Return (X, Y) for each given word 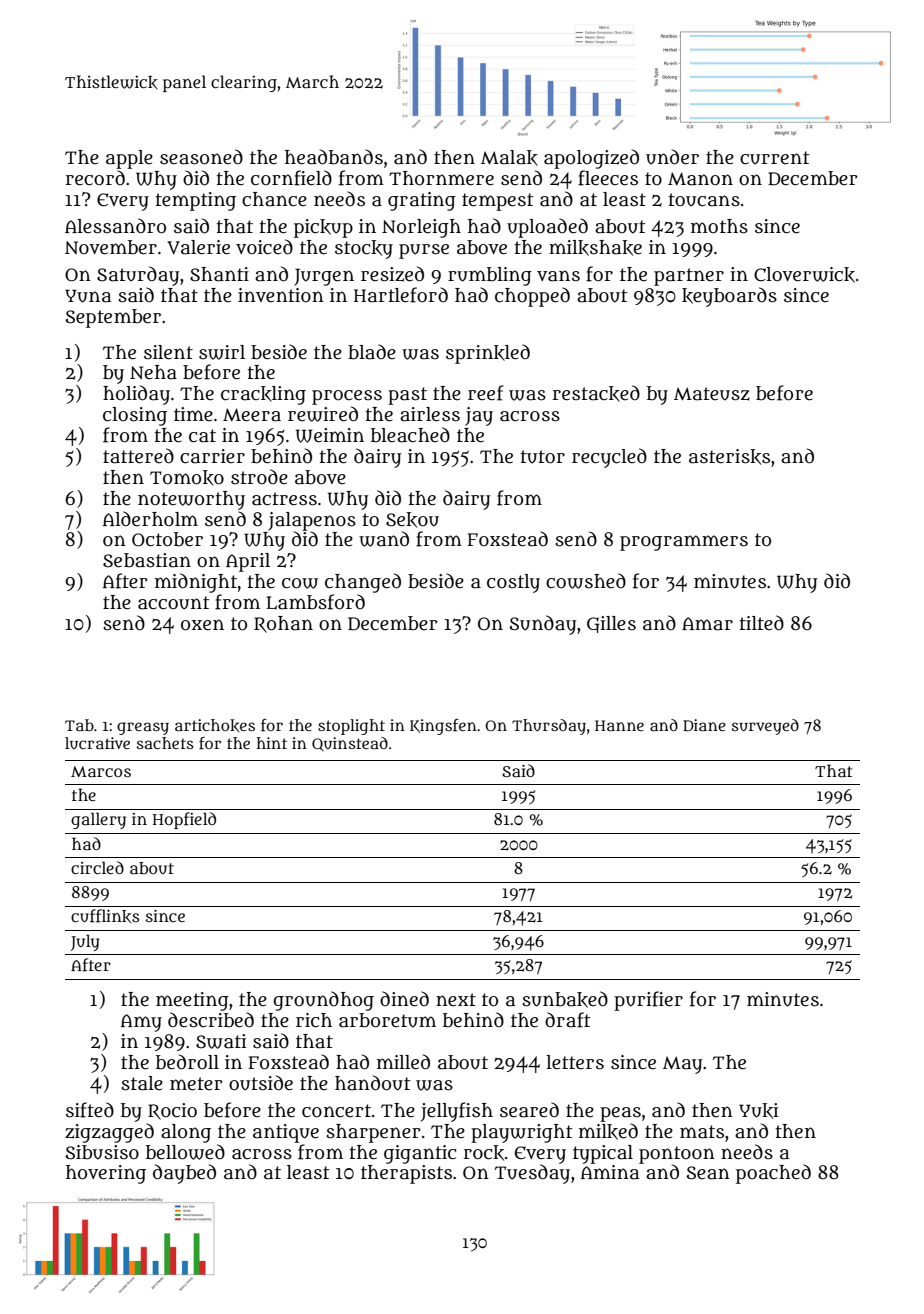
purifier (648, 1001)
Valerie (198, 247)
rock (484, 1153)
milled (403, 1062)
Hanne (619, 725)
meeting (192, 1001)
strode (259, 477)
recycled (609, 458)
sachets (165, 743)
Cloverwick (804, 275)
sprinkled (488, 354)
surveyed (765, 727)
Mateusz (712, 394)
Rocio (172, 1111)
